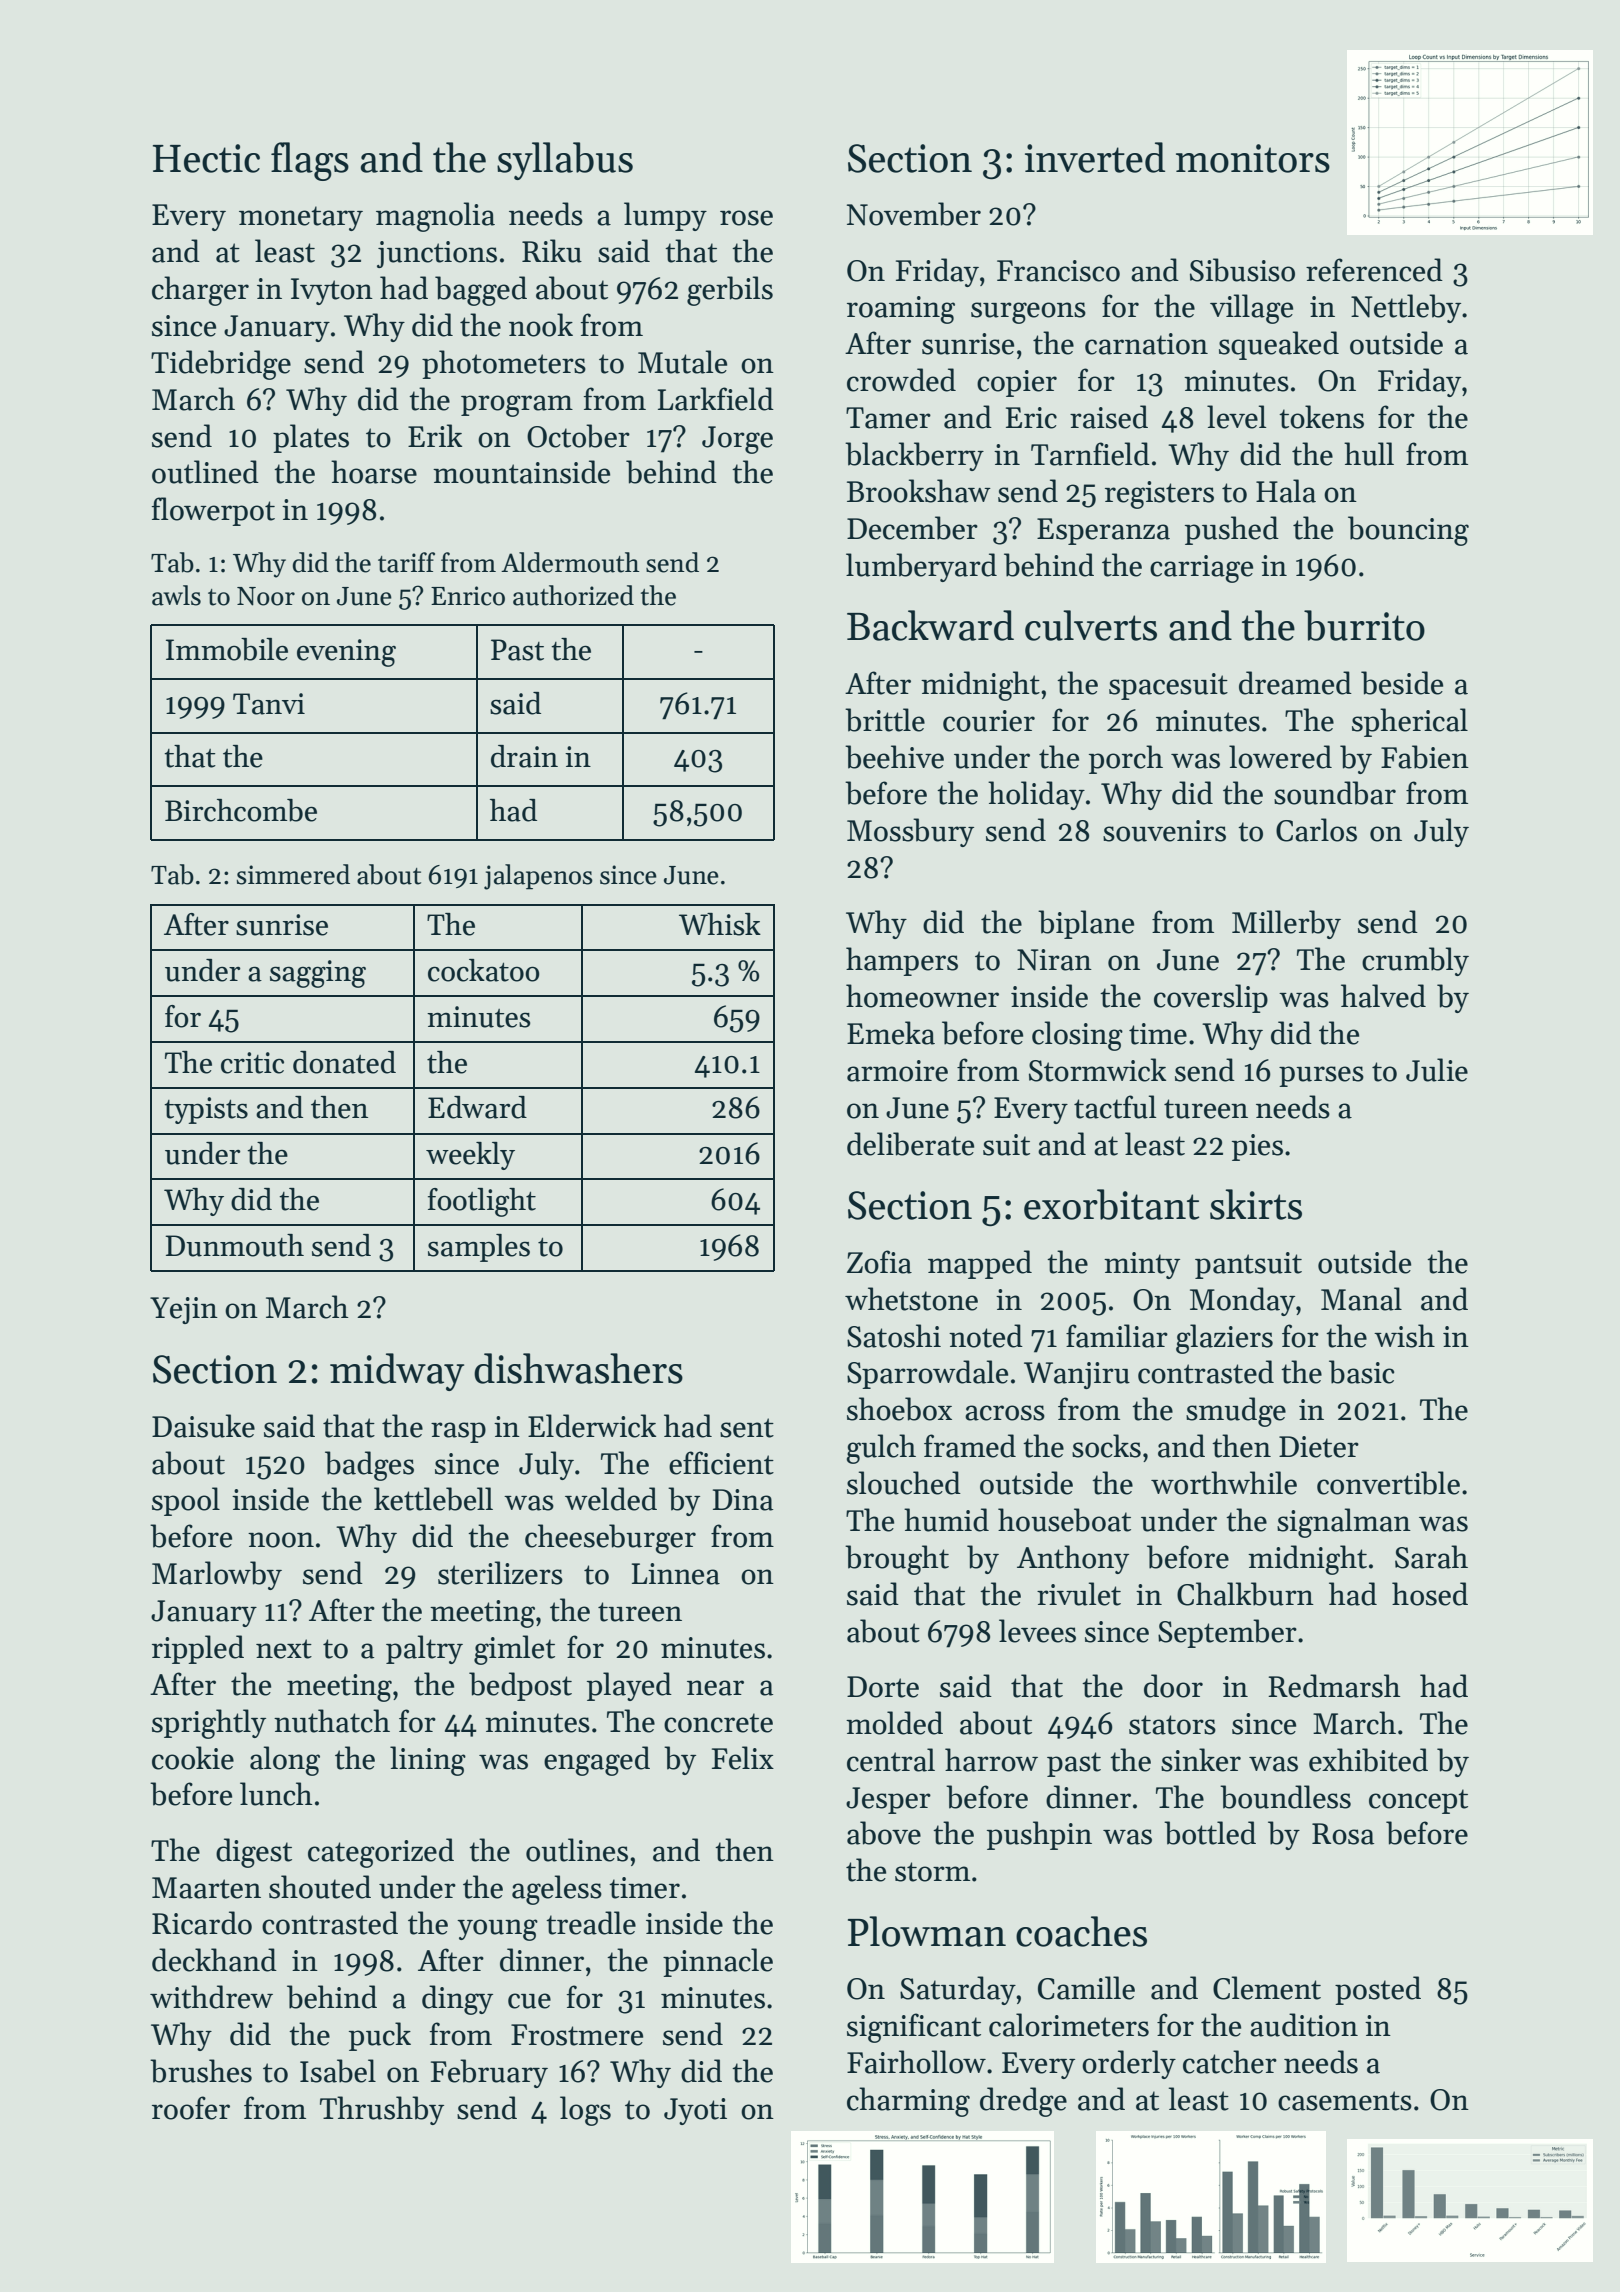 Image resolution: width=1620 pixels, height=2292 pixels. Describe the element at coordinates (1345, 2101) in the screenshot. I see `casements` at that location.
